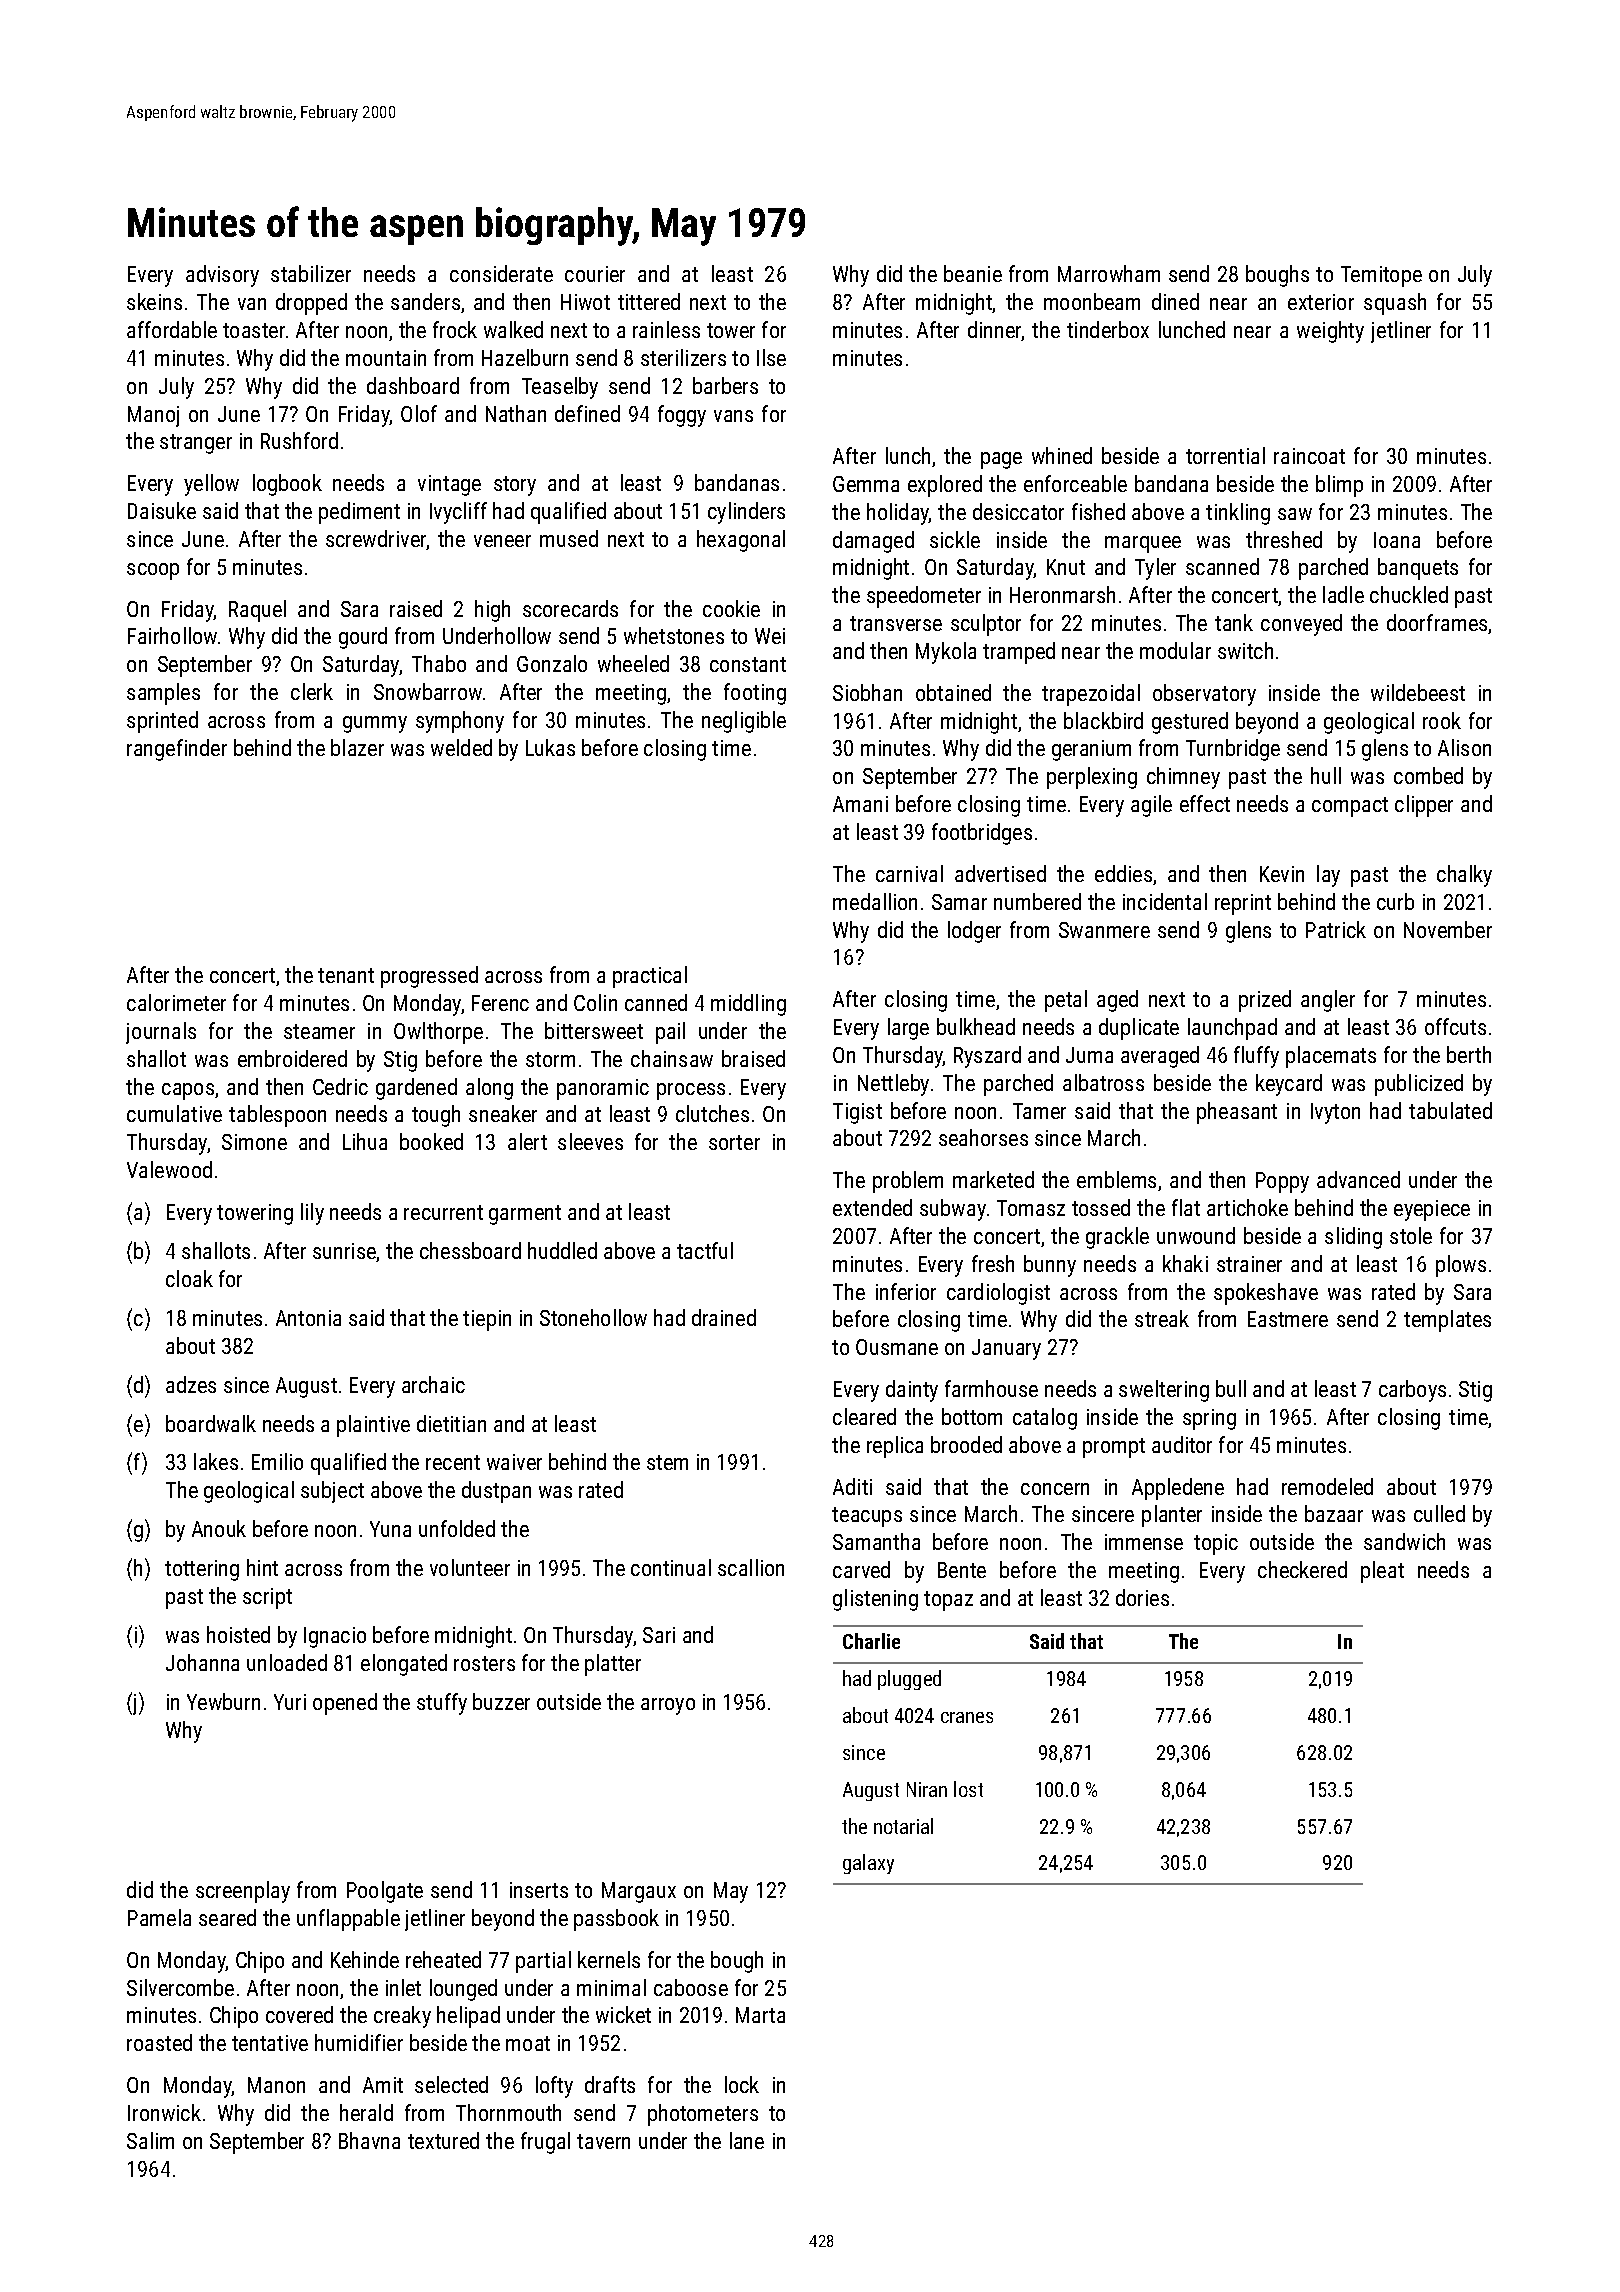 This image has width=1620, height=2292. I want to click on Bhavna, so click(369, 2140).
